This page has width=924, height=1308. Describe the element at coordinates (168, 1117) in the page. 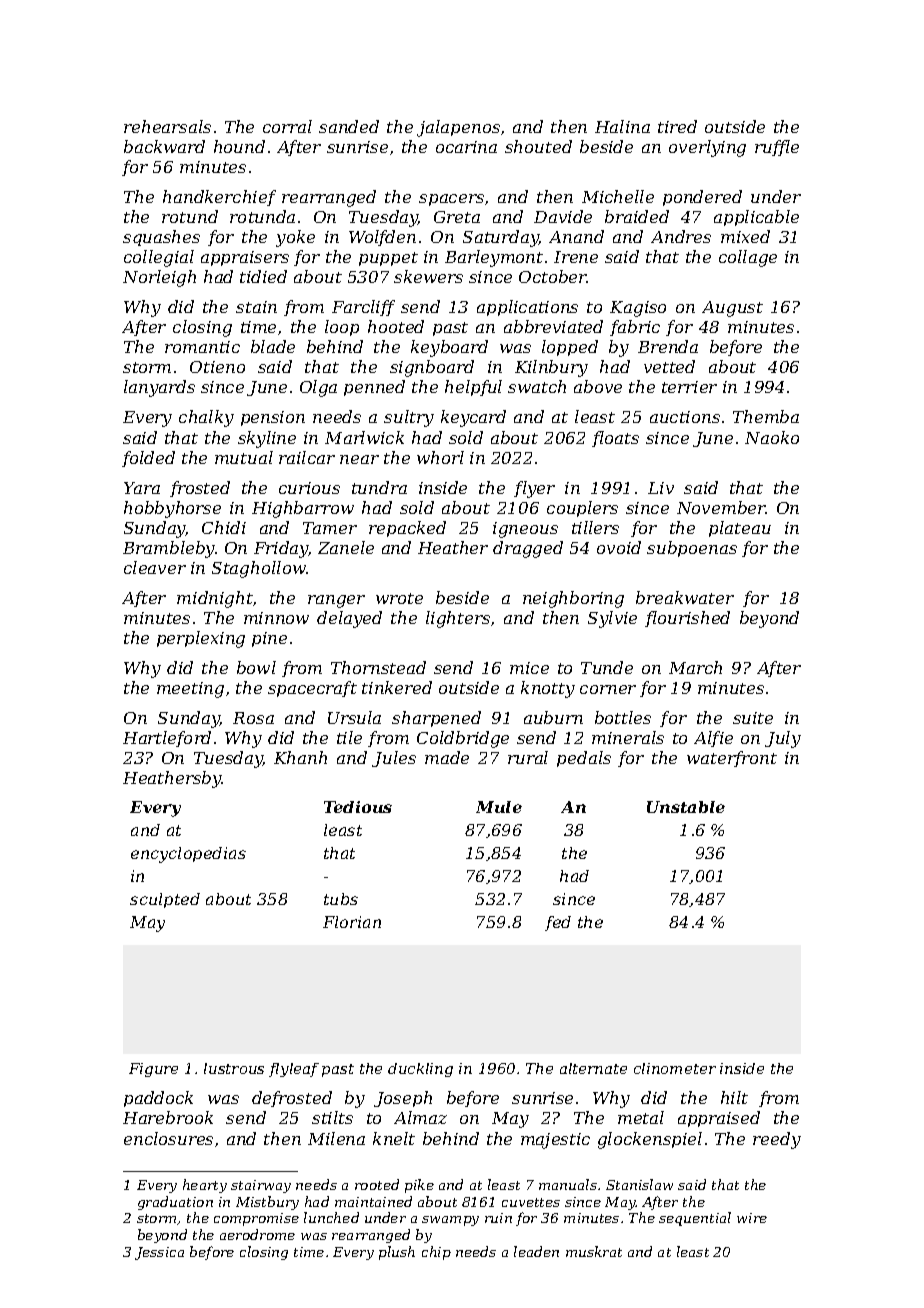

I see `Harebrook` at that location.
